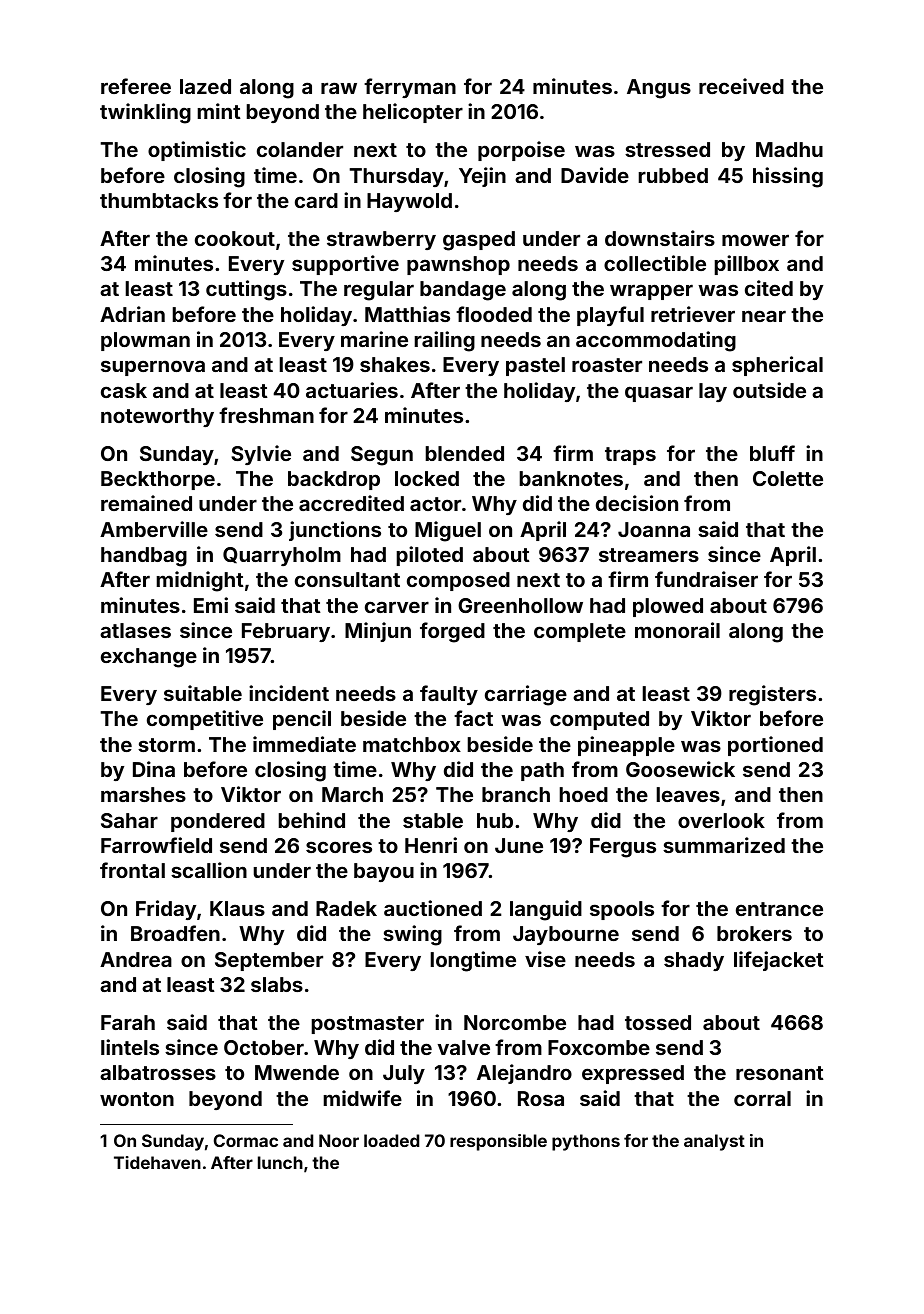  What do you see at coordinates (714, 1142) in the screenshot?
I see `analyst` at bounding box center [714, 1142].
